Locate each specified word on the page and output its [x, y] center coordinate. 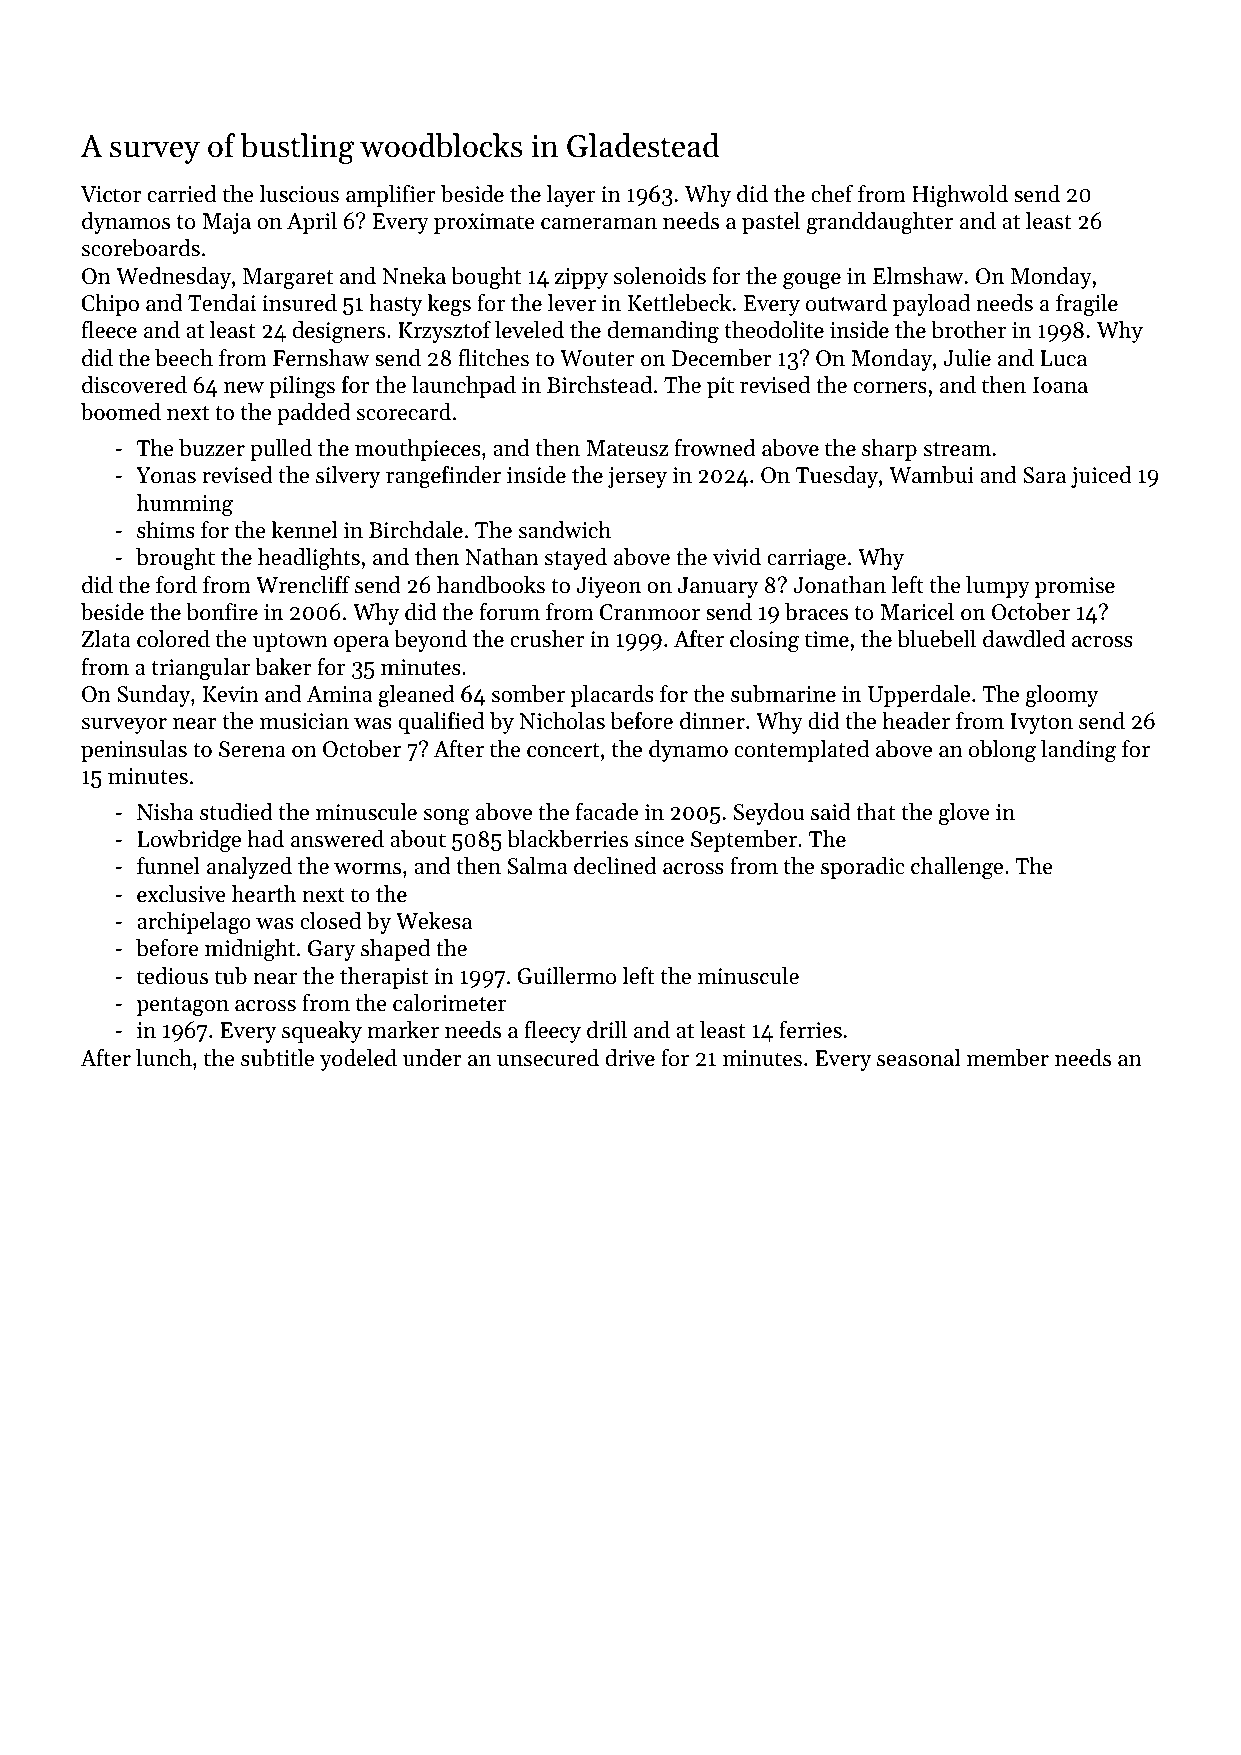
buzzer [212, 448]
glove [964, 814]
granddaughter [880, 223]
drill [607, 1030]
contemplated [801, 751]
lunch [164, 1058]
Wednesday [173, 278]
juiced [1101, 477]
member [1008, 1058]
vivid [737, 557]
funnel [168, 866]
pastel [771, 223]
